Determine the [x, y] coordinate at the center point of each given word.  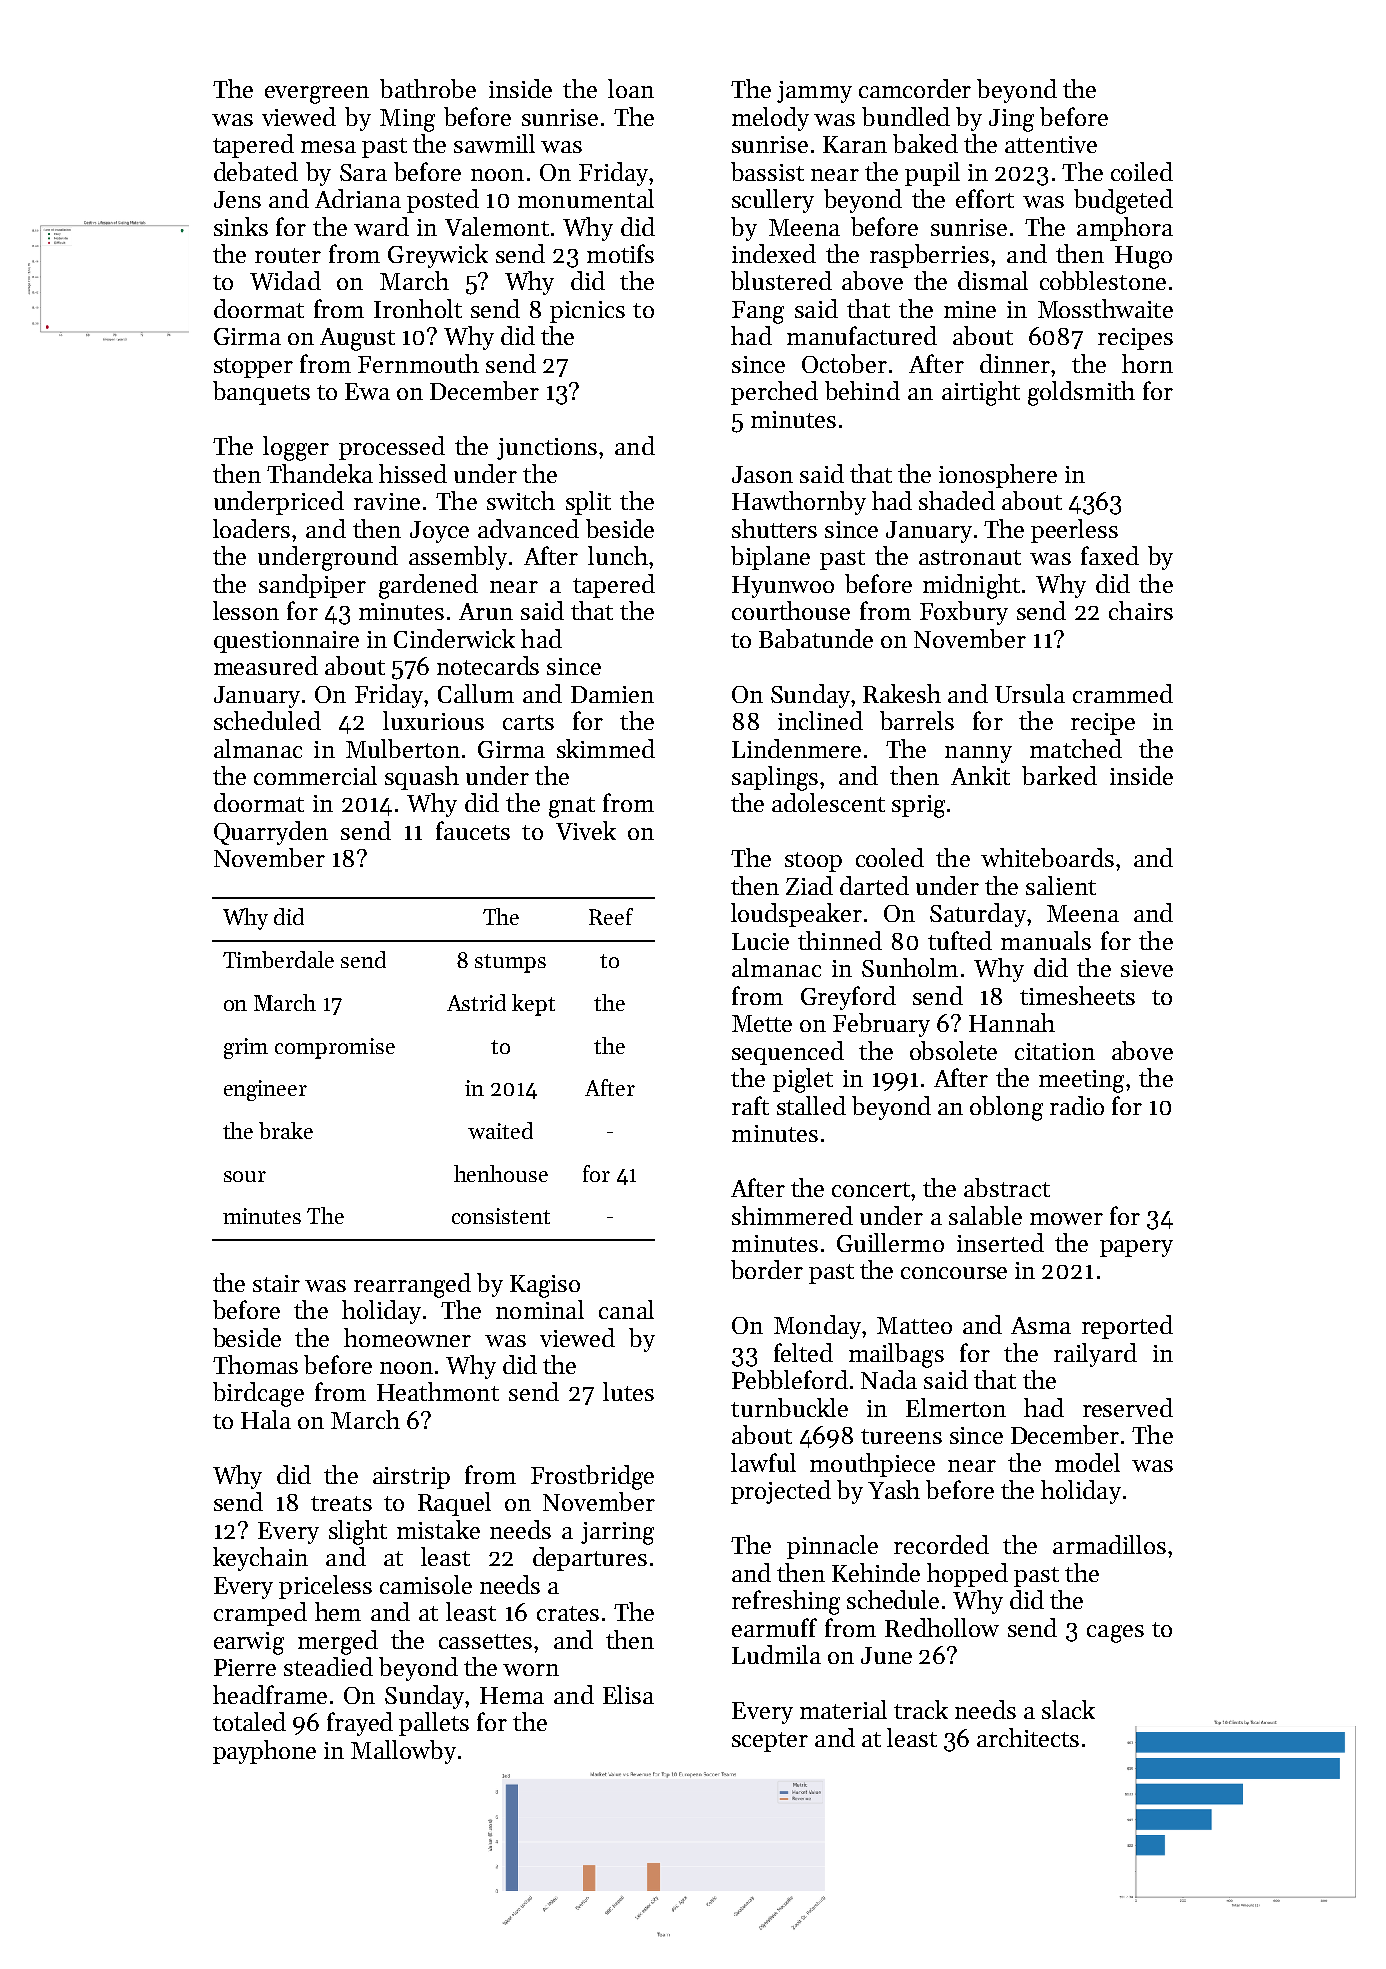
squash [422, 778]
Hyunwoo [783, 587]
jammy [814, 92]
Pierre [245, 1667]
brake [286, 1130]
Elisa [628, 1694]
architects [1028, 1737]
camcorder [915, 88]
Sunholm [910, 967]
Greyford [848, 998]
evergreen [317, 95]
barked [1059, 775]
